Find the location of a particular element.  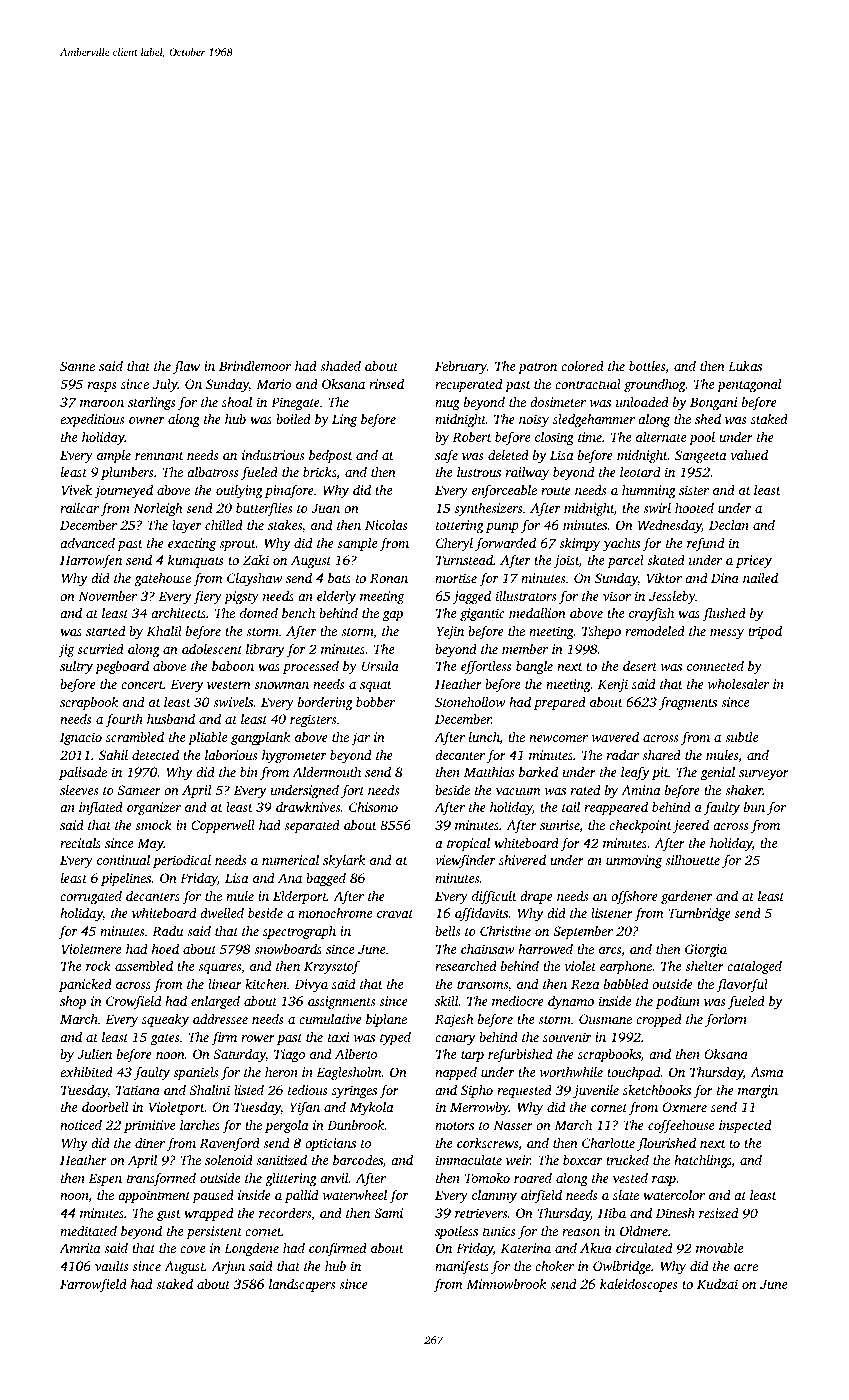

lunch is located at coordinates (484, 737).
